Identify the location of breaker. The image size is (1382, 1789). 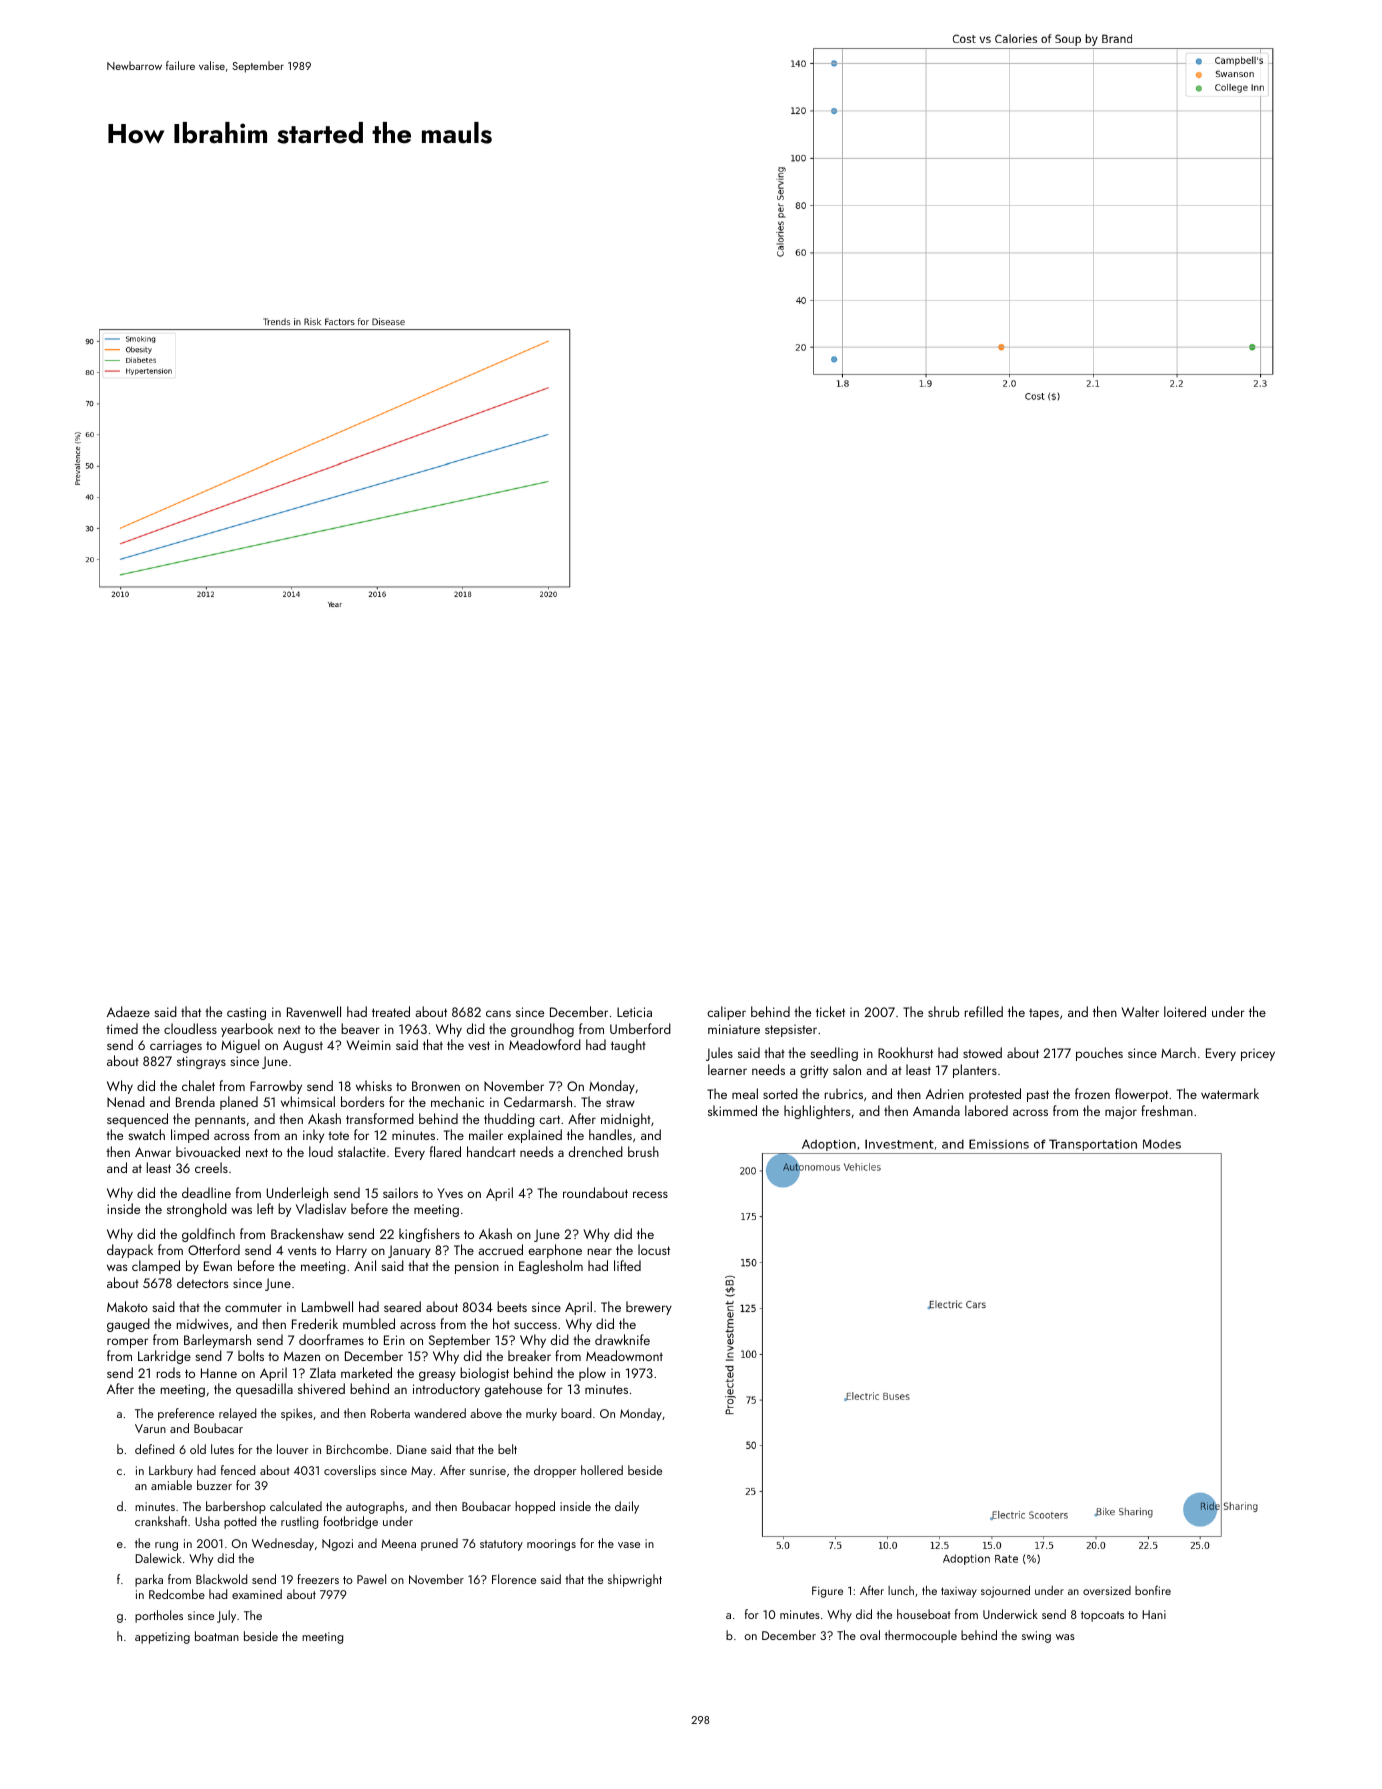
(529, 1355).
